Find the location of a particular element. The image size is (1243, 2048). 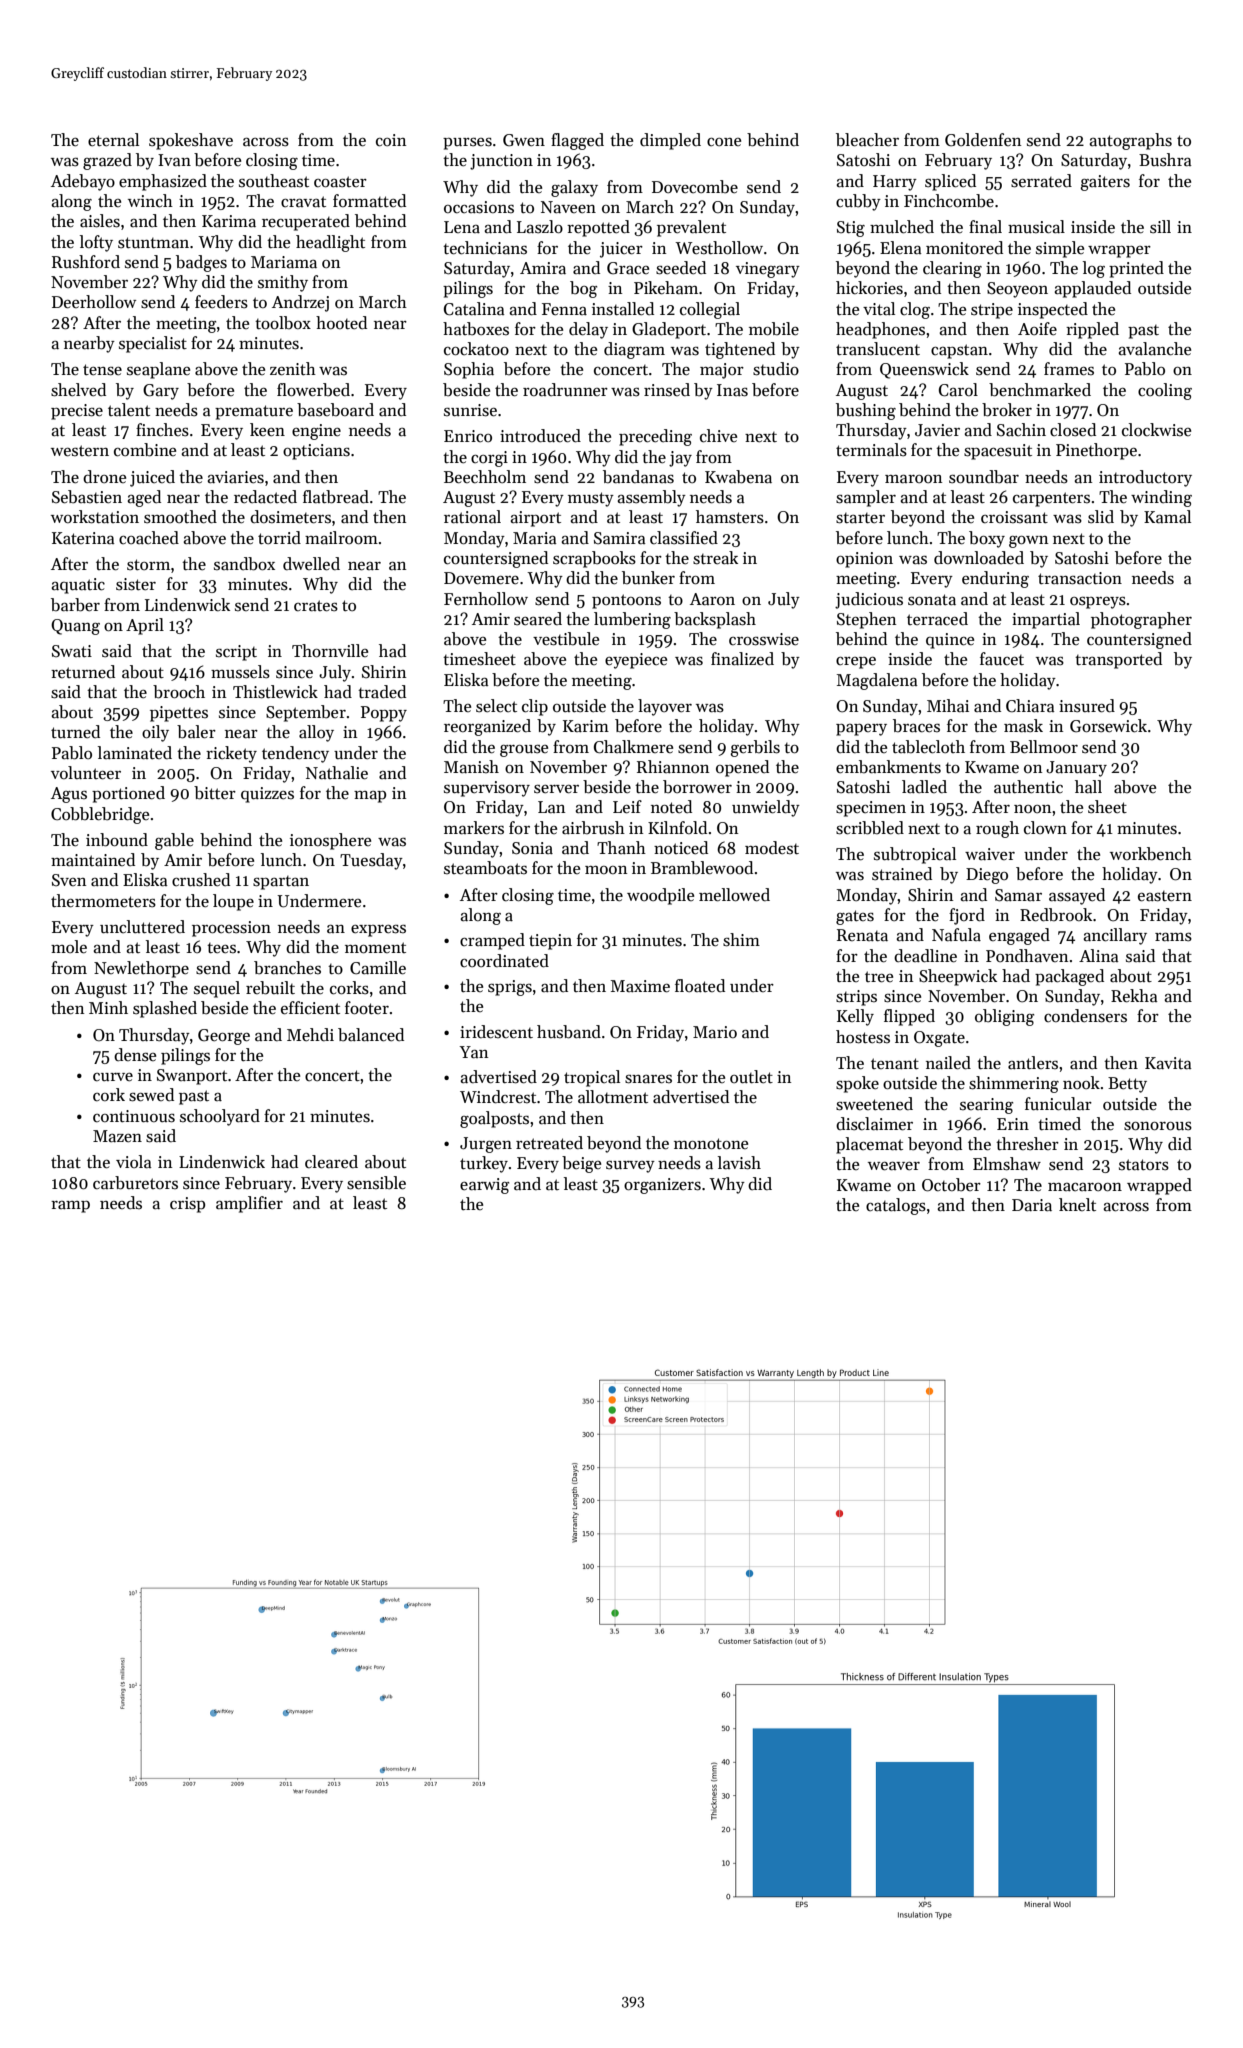

keen is located at coordinates (267, 430).
